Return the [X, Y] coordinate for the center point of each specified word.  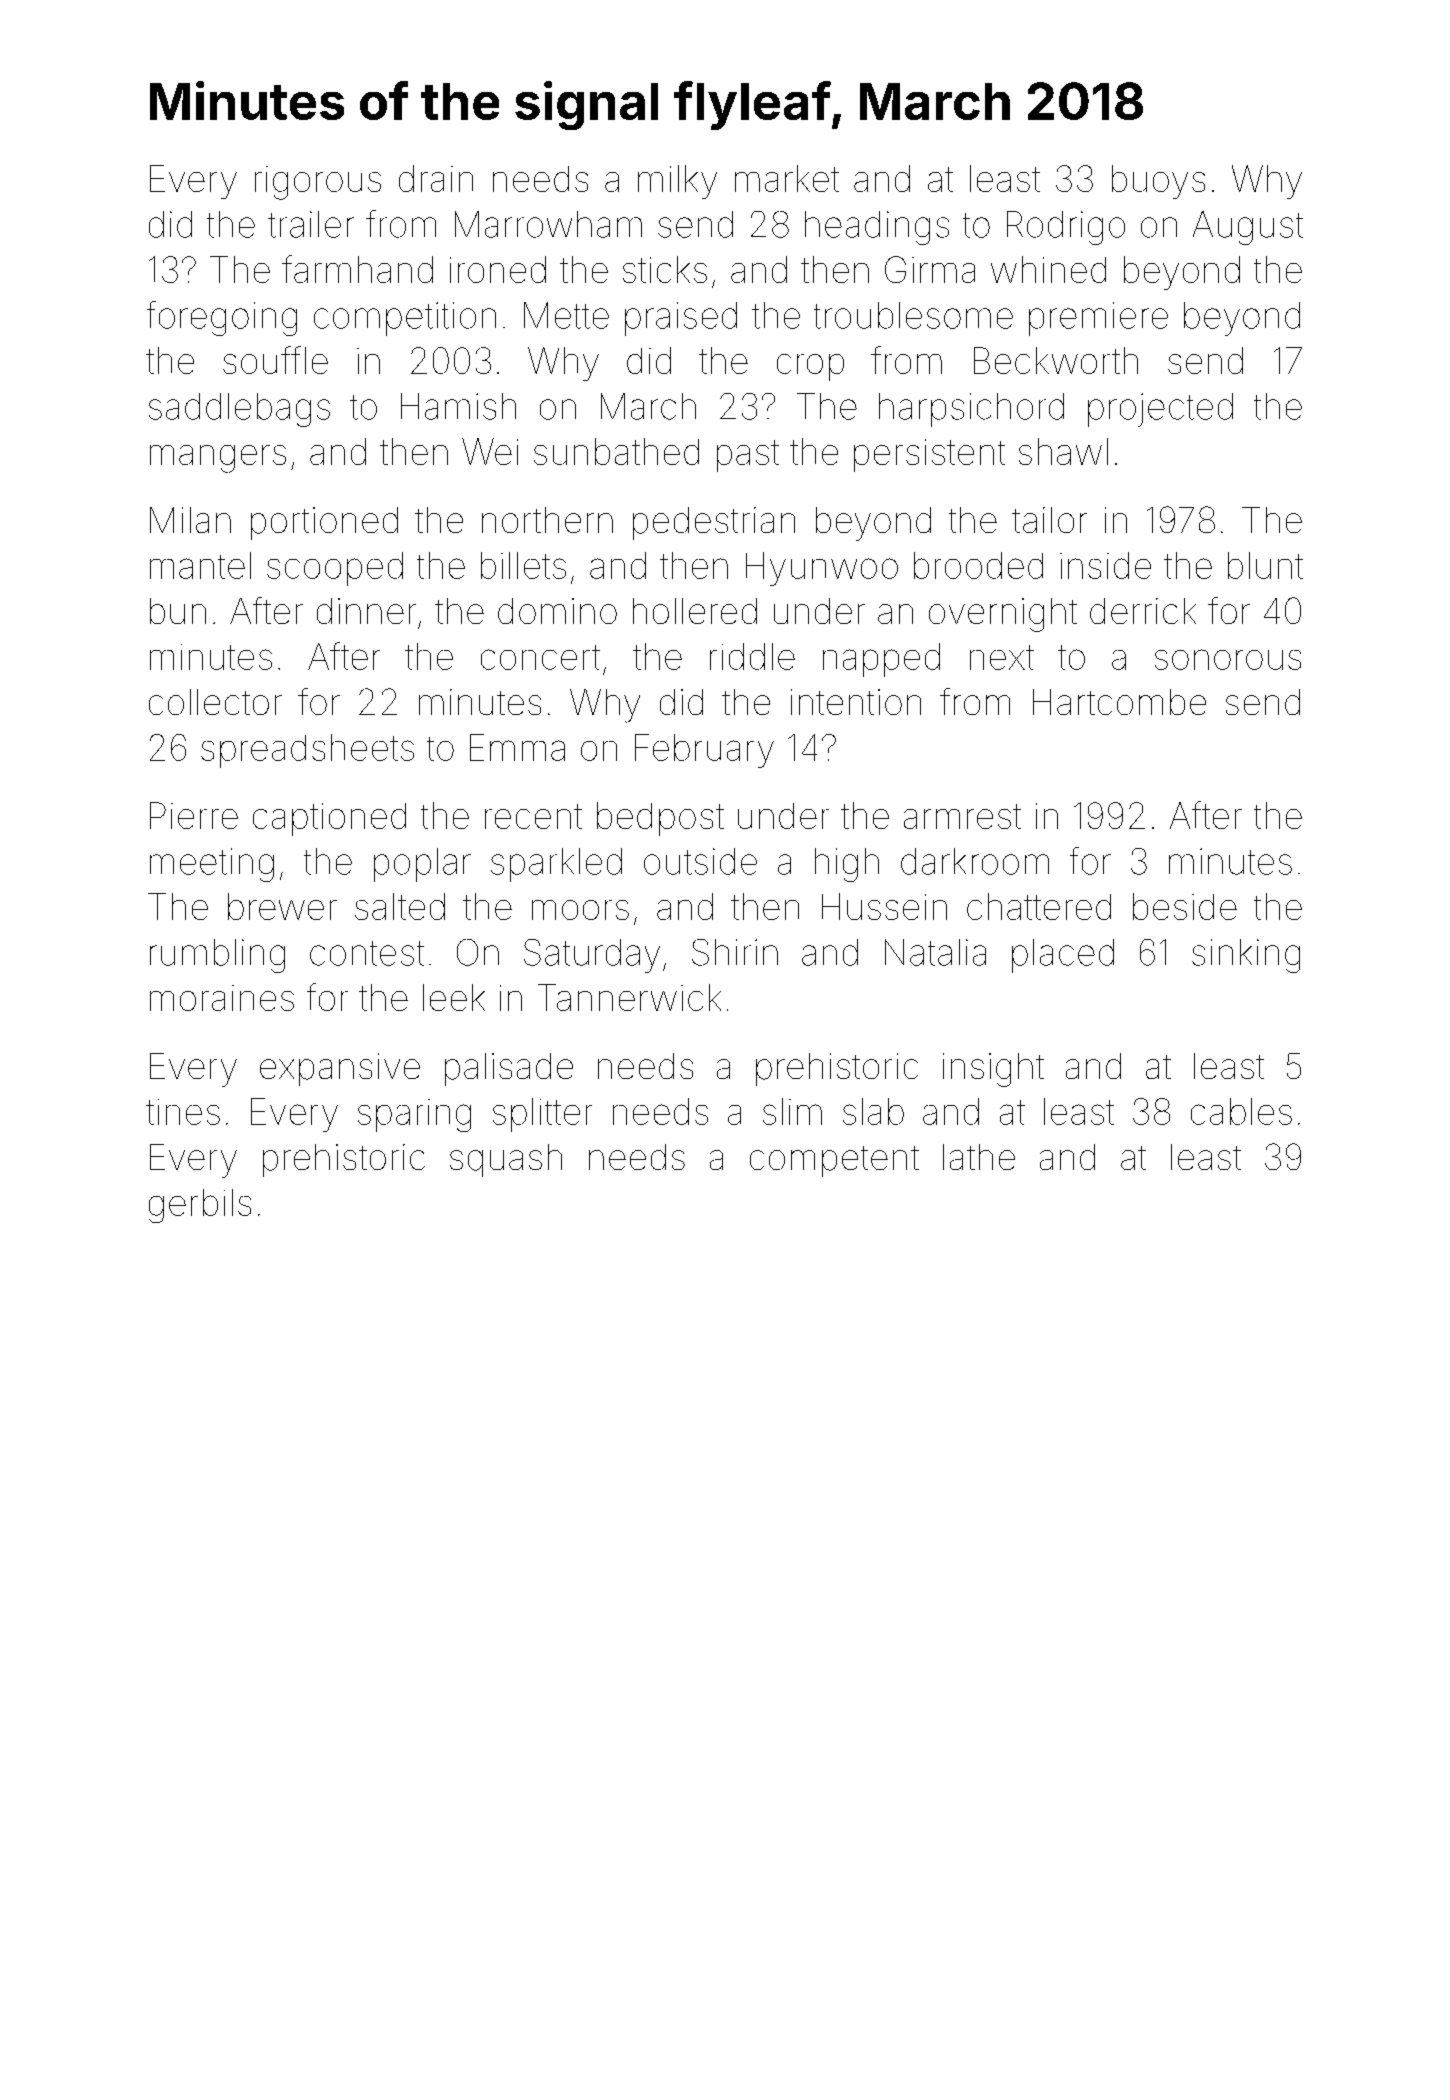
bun [178, 611]
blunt [1265, 565]
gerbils [200, 1206]
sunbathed [616, 451]
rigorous [318, 183]
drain [436, 178]
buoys [1158, 182]
